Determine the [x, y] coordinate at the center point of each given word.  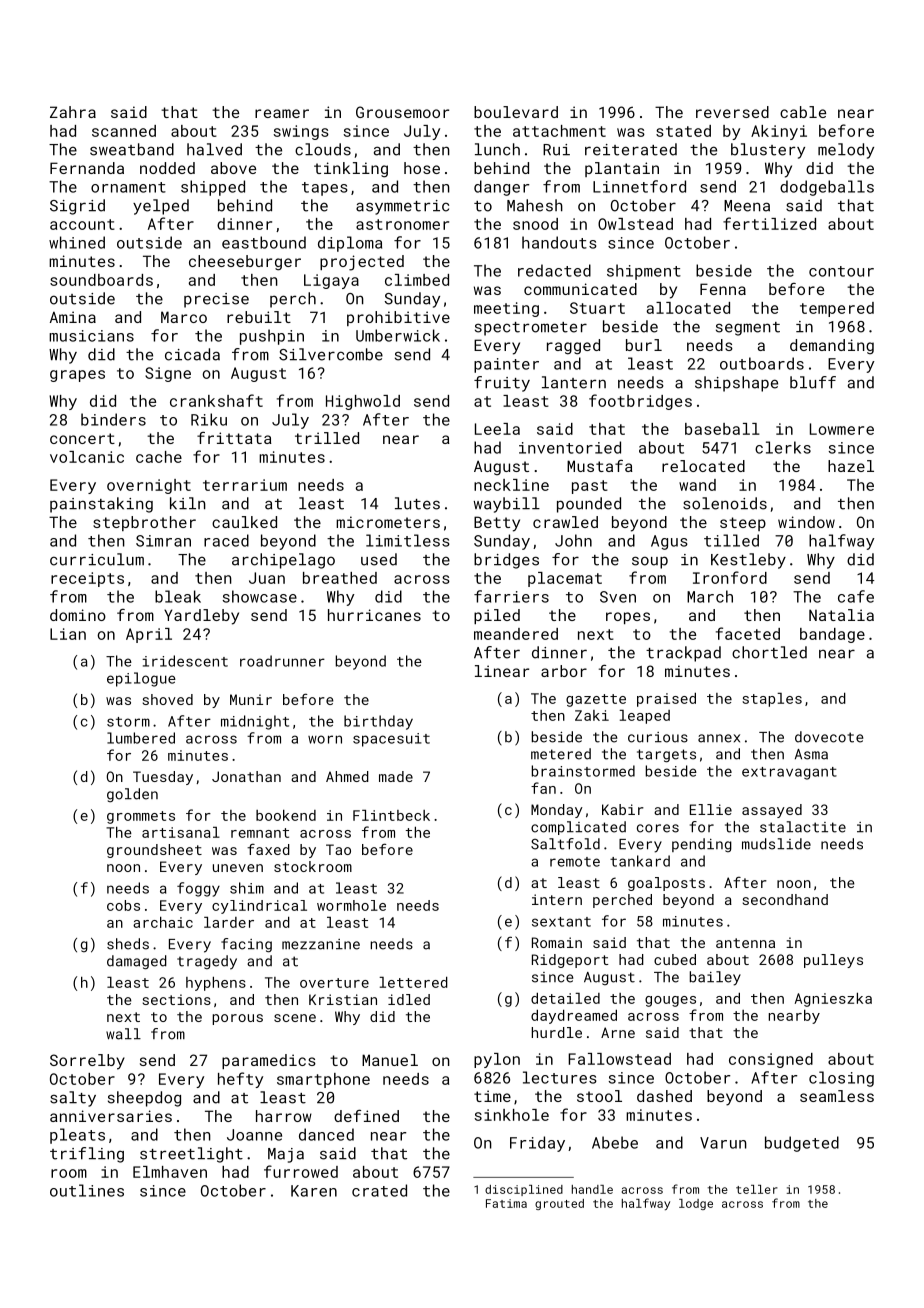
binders [113, 419]
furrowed [301, 1171]
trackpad [683, 654]
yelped [161, 207]
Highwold [363, 402]
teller [757, 1189]
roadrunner [282, 661]
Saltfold [565, 844]
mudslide [776, 844]
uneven [238, 868]
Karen [314, 1191]
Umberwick [398, 335]
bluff [813, 382]
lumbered [141, 738]
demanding [832, 347]
